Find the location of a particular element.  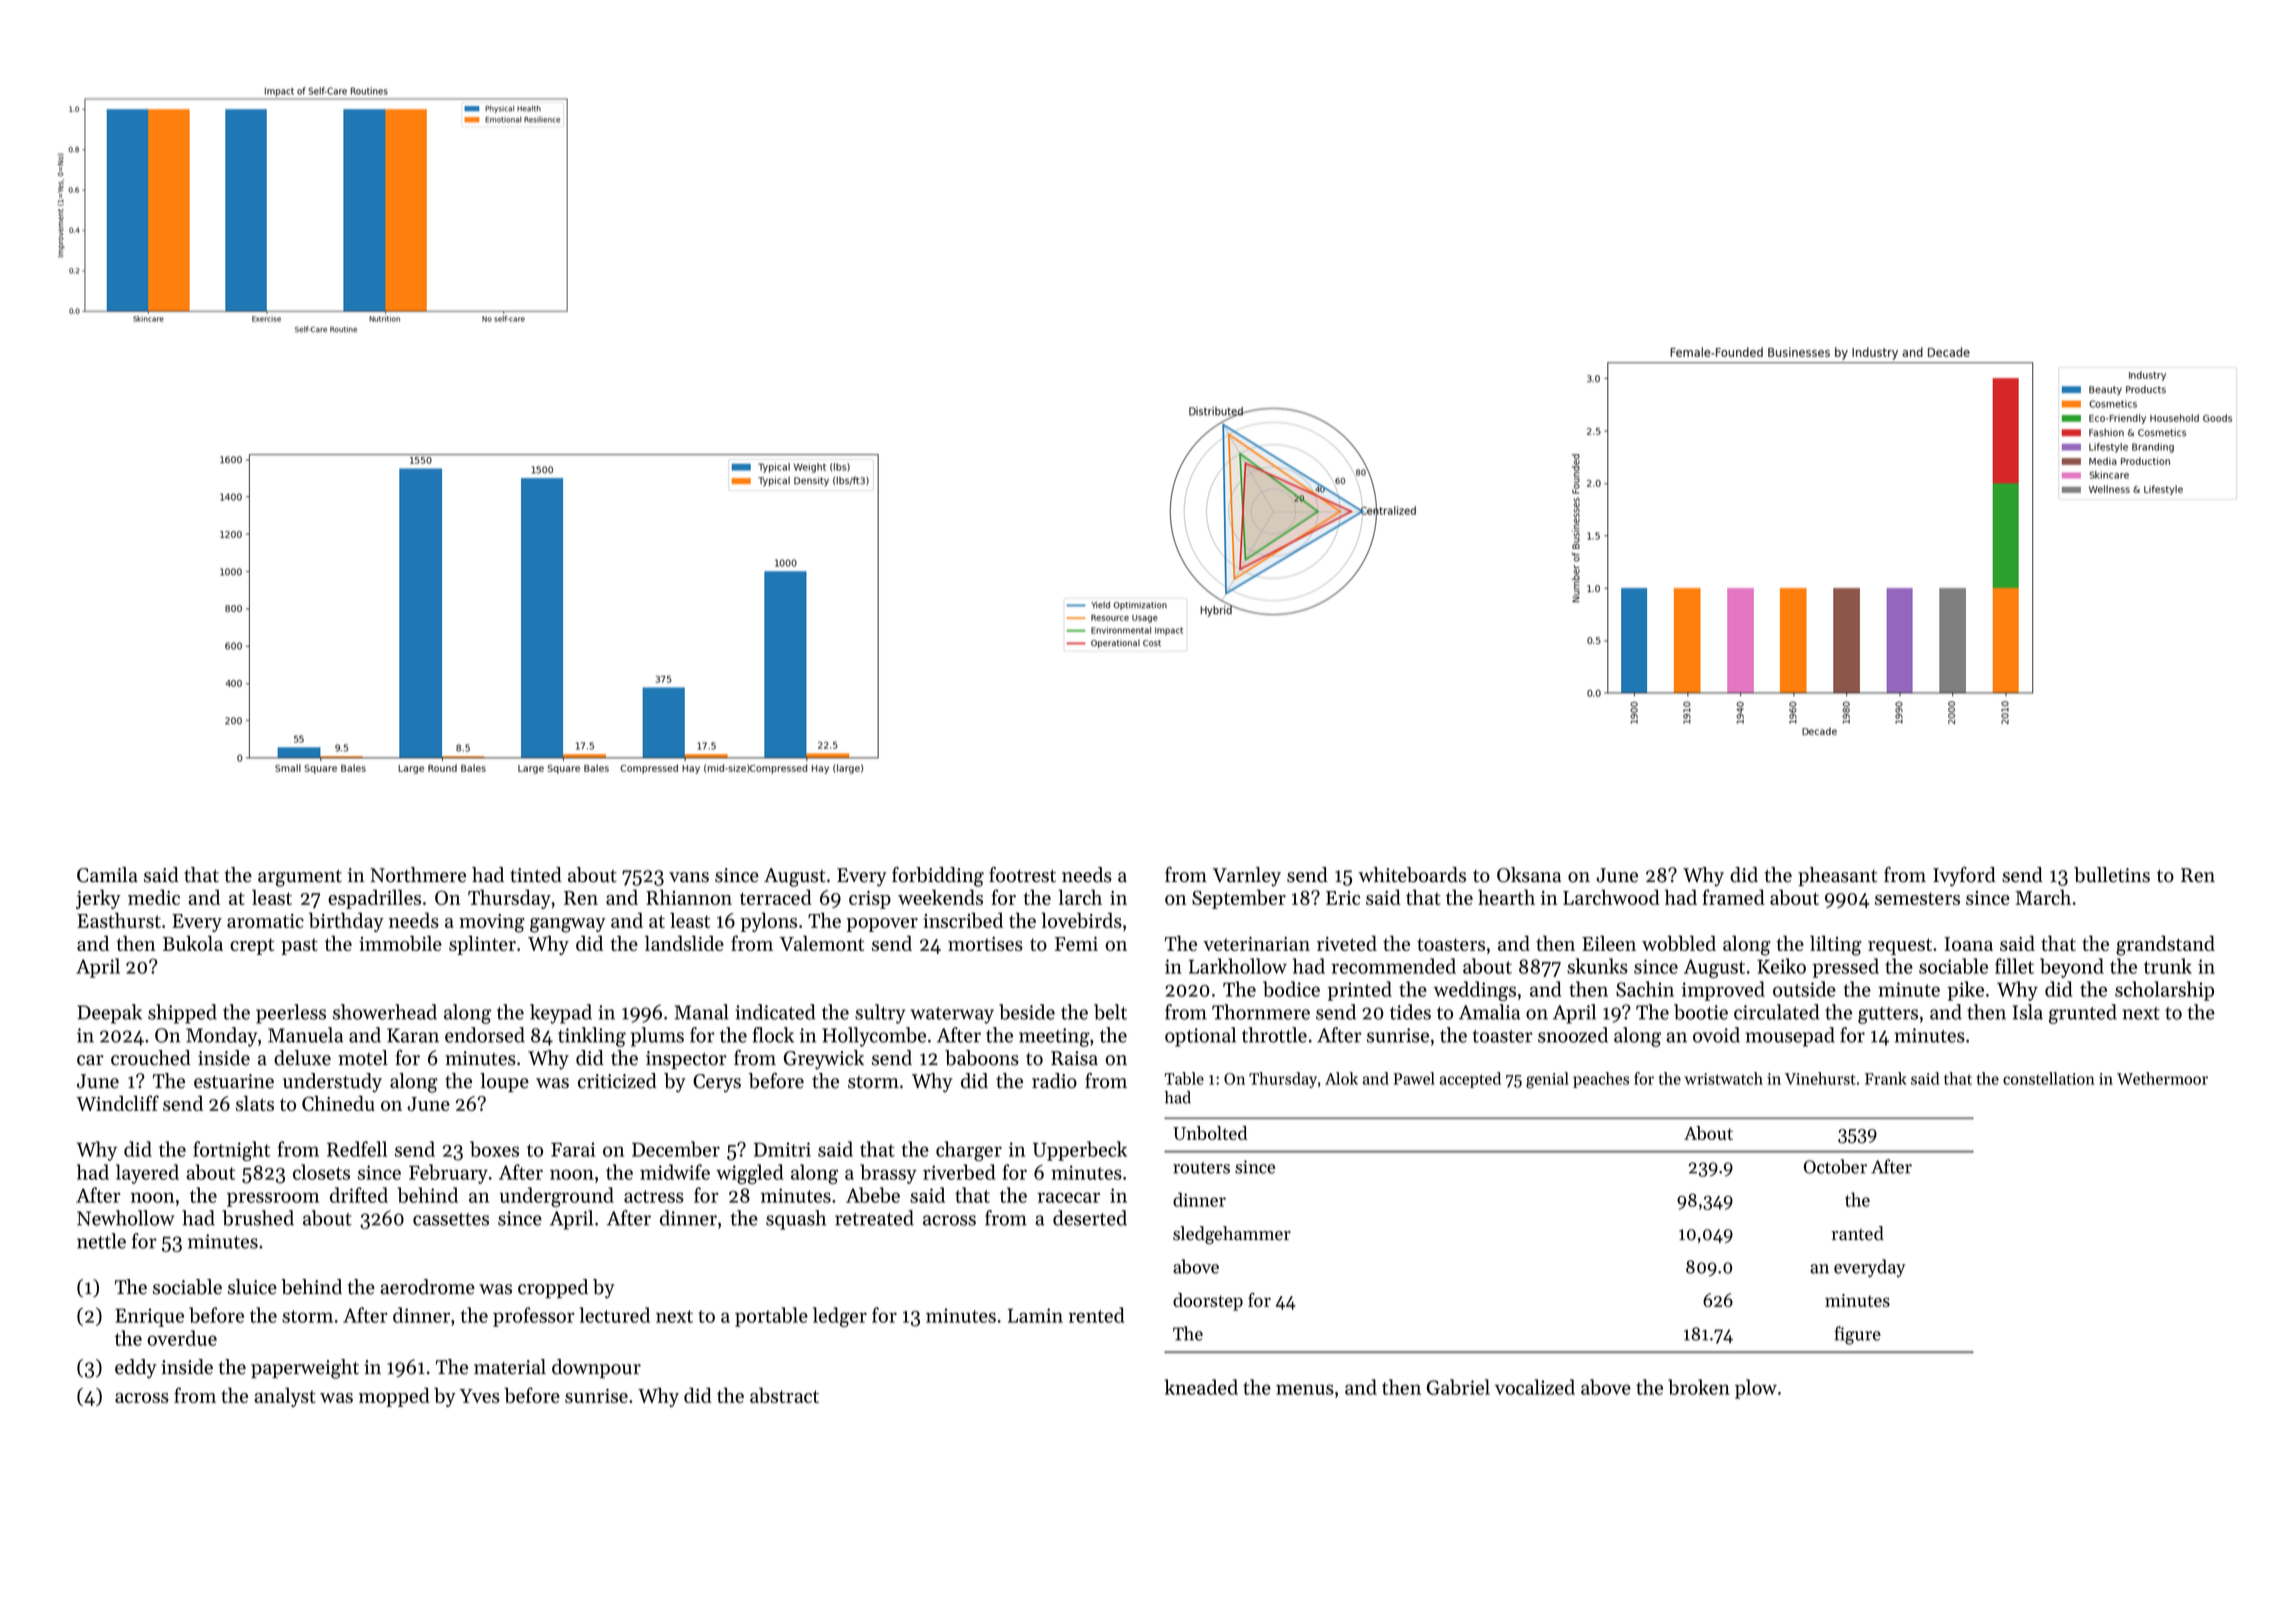

forbidding is located at coordinates (938, 877).
